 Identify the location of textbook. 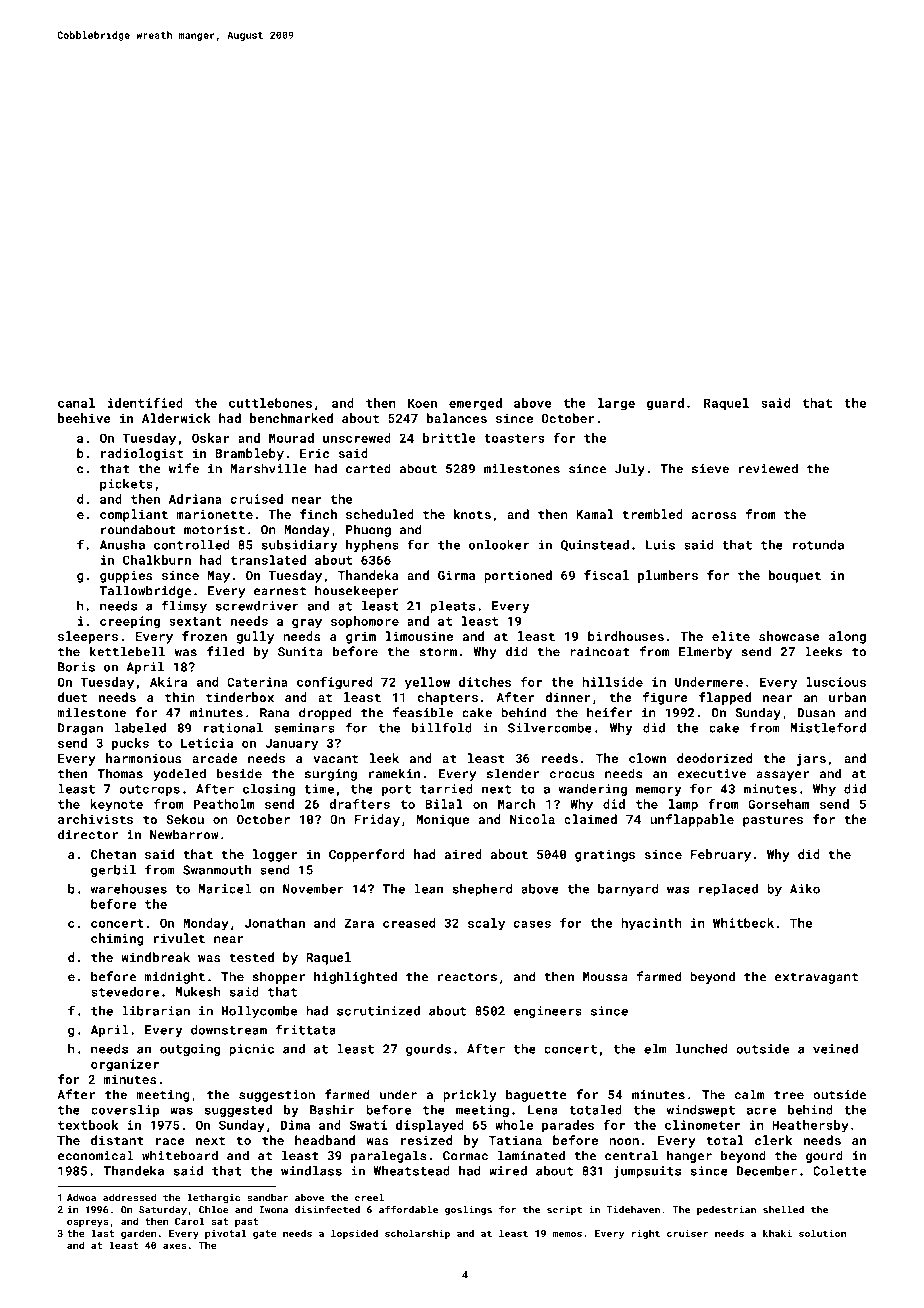
(88, 1125).
